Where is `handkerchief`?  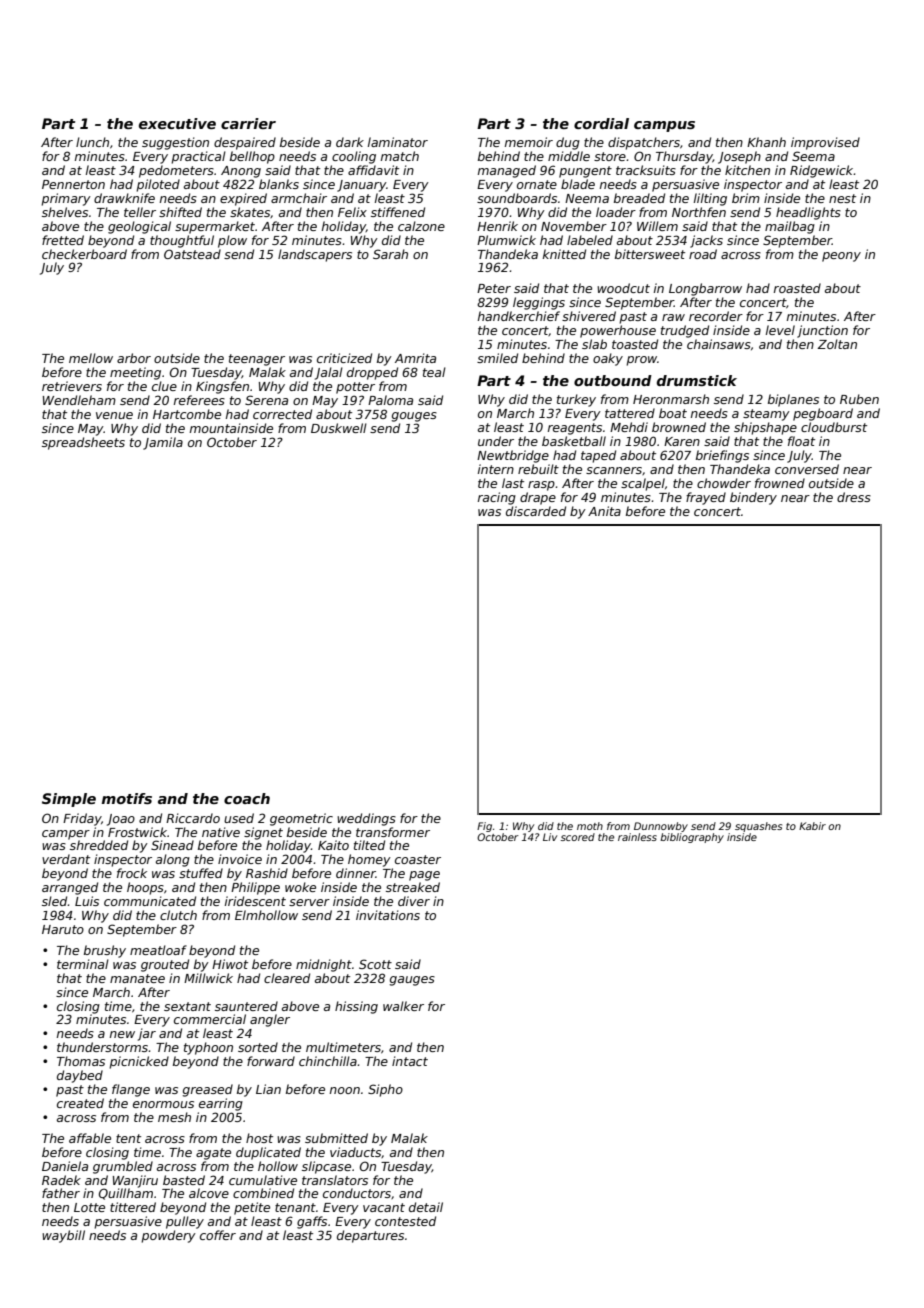
handkerchief is located at coordinates (519, 316).
